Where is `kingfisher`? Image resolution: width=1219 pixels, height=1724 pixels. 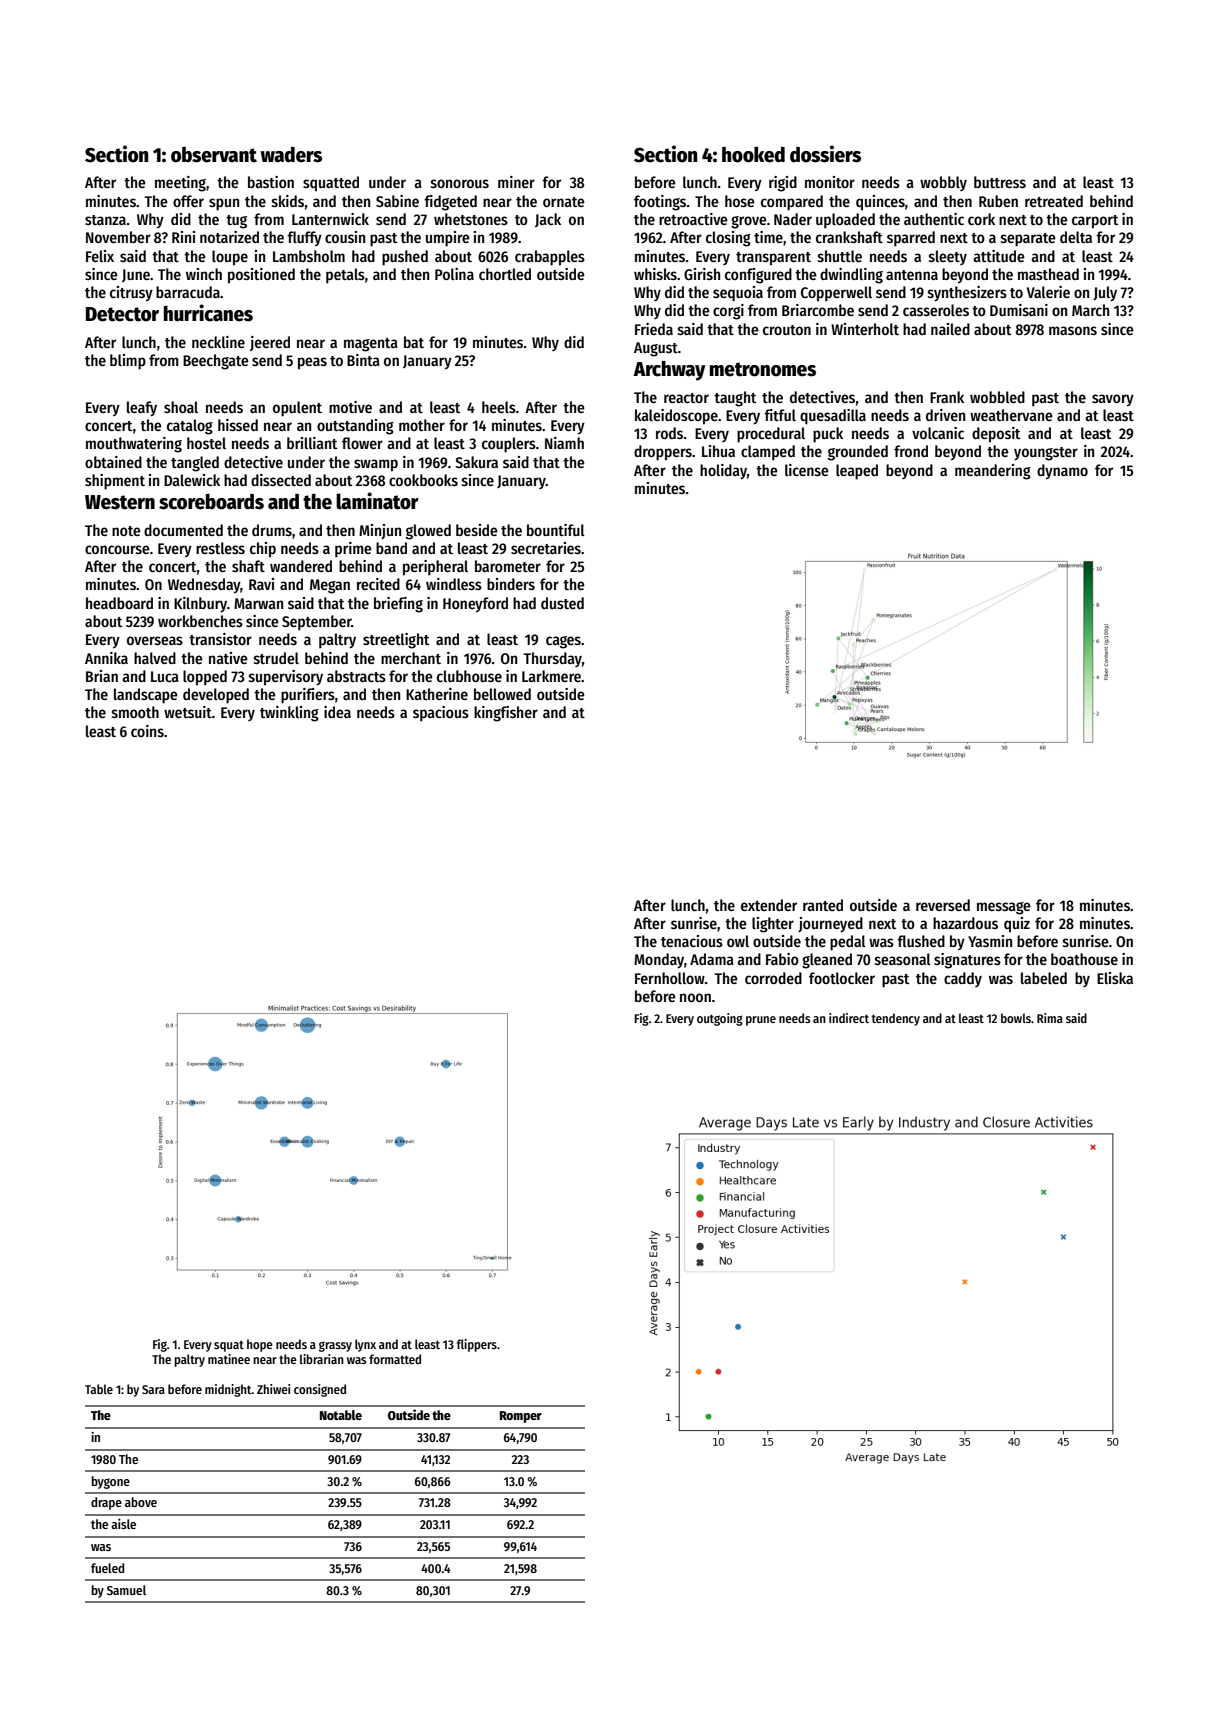 kingfisher is located at coordinates (506, 714).
